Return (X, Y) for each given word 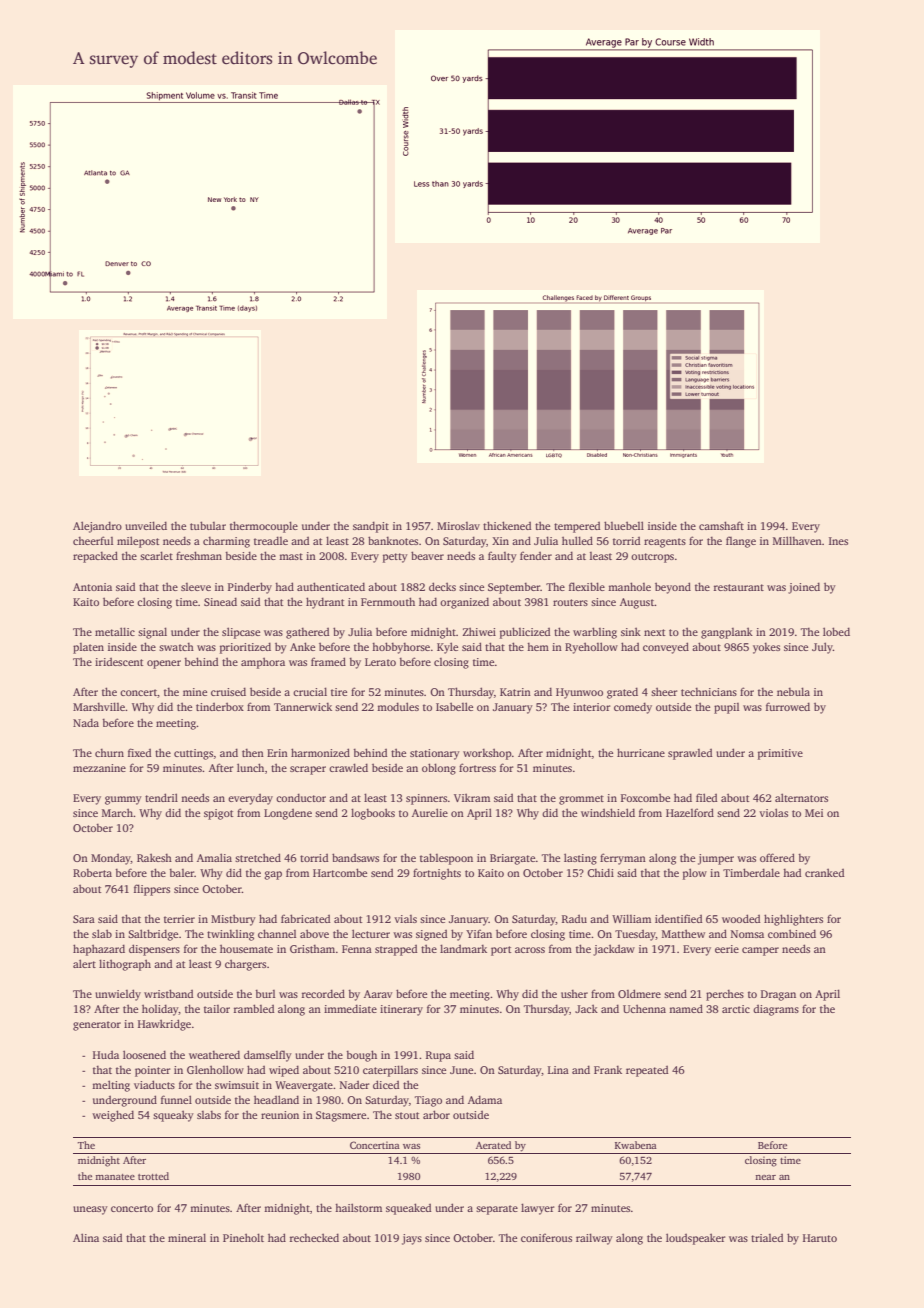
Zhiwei (479, 631)
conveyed (666, 648)
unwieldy (118, 995)
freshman (199, 555)
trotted (153, 1176)
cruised (228, 691)
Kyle (447, 648)
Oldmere (639, 993)
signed (431, 935)
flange (741, 542)
